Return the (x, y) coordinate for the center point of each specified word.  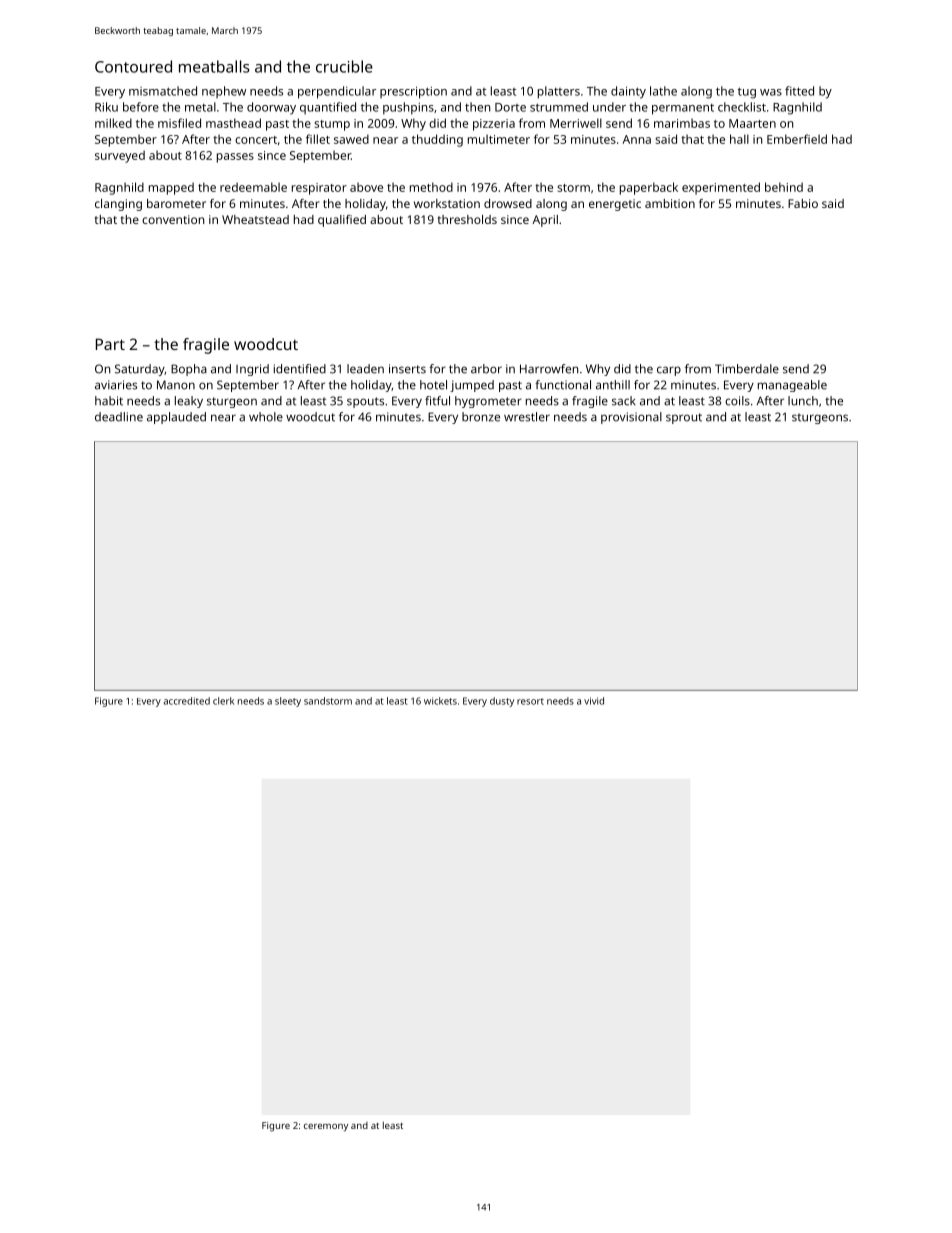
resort (530, 701)
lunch (803, 401)
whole (266, 417)
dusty (502, 702)
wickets (440, 701)
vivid (594, 701)
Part (110, 344)
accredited (187, 701)
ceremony (326, 1128)
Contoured (133, 66)
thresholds (467, 219)
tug (747, 93)
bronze (481, 417)
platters (559, 92)
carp (669, 371)
